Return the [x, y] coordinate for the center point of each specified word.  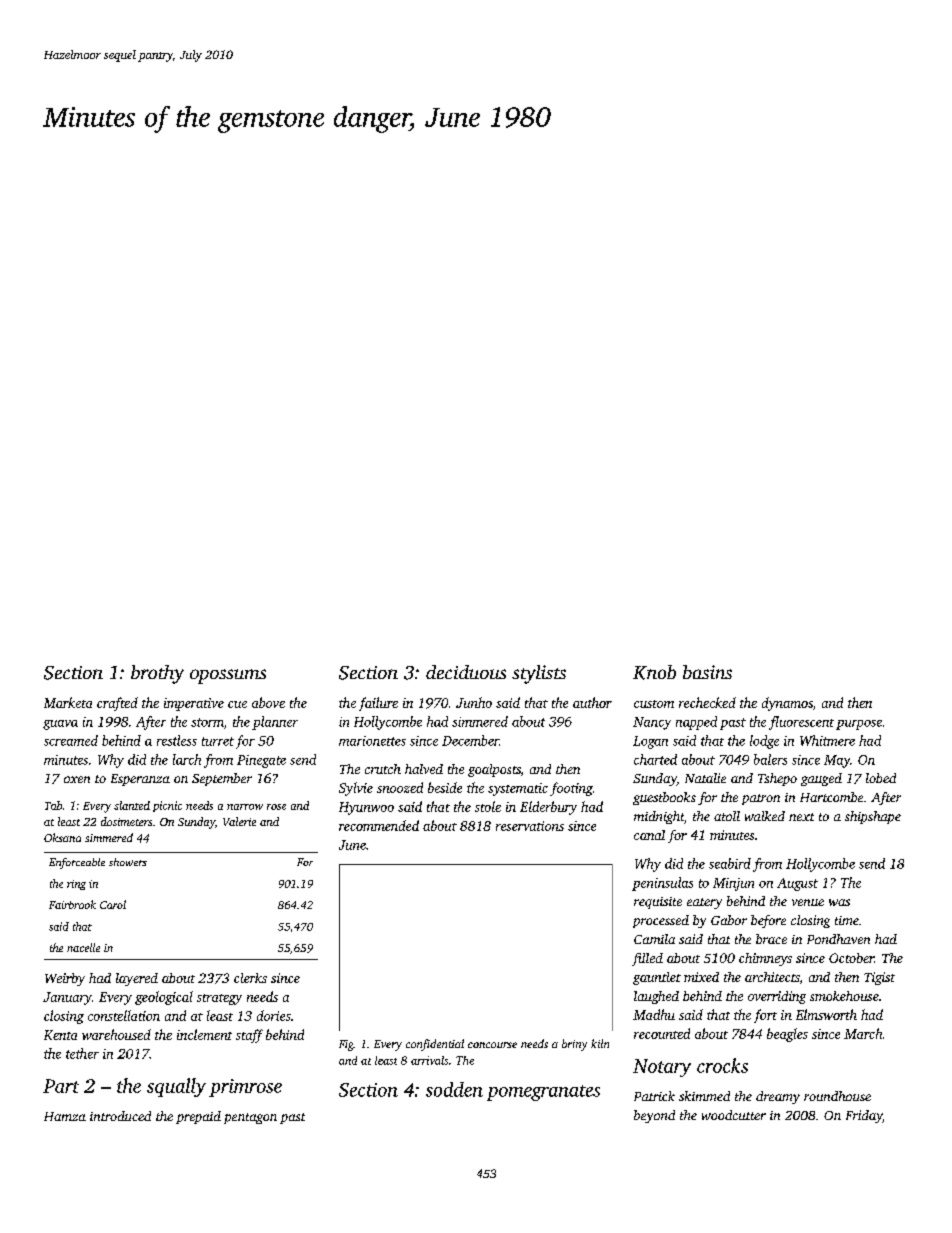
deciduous [466, 672]
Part [61, 1086]
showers [128, 862]
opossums [228, 676]
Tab [53, 805]
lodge [764, 742]
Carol [113, 904]
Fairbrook [72, 904]
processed [661, 921]
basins [707, 672]
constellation [124, 1015]
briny [574, 1045]
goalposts [494, 770]
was [839, 902]
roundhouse [837, 1096]
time [847, 920]
